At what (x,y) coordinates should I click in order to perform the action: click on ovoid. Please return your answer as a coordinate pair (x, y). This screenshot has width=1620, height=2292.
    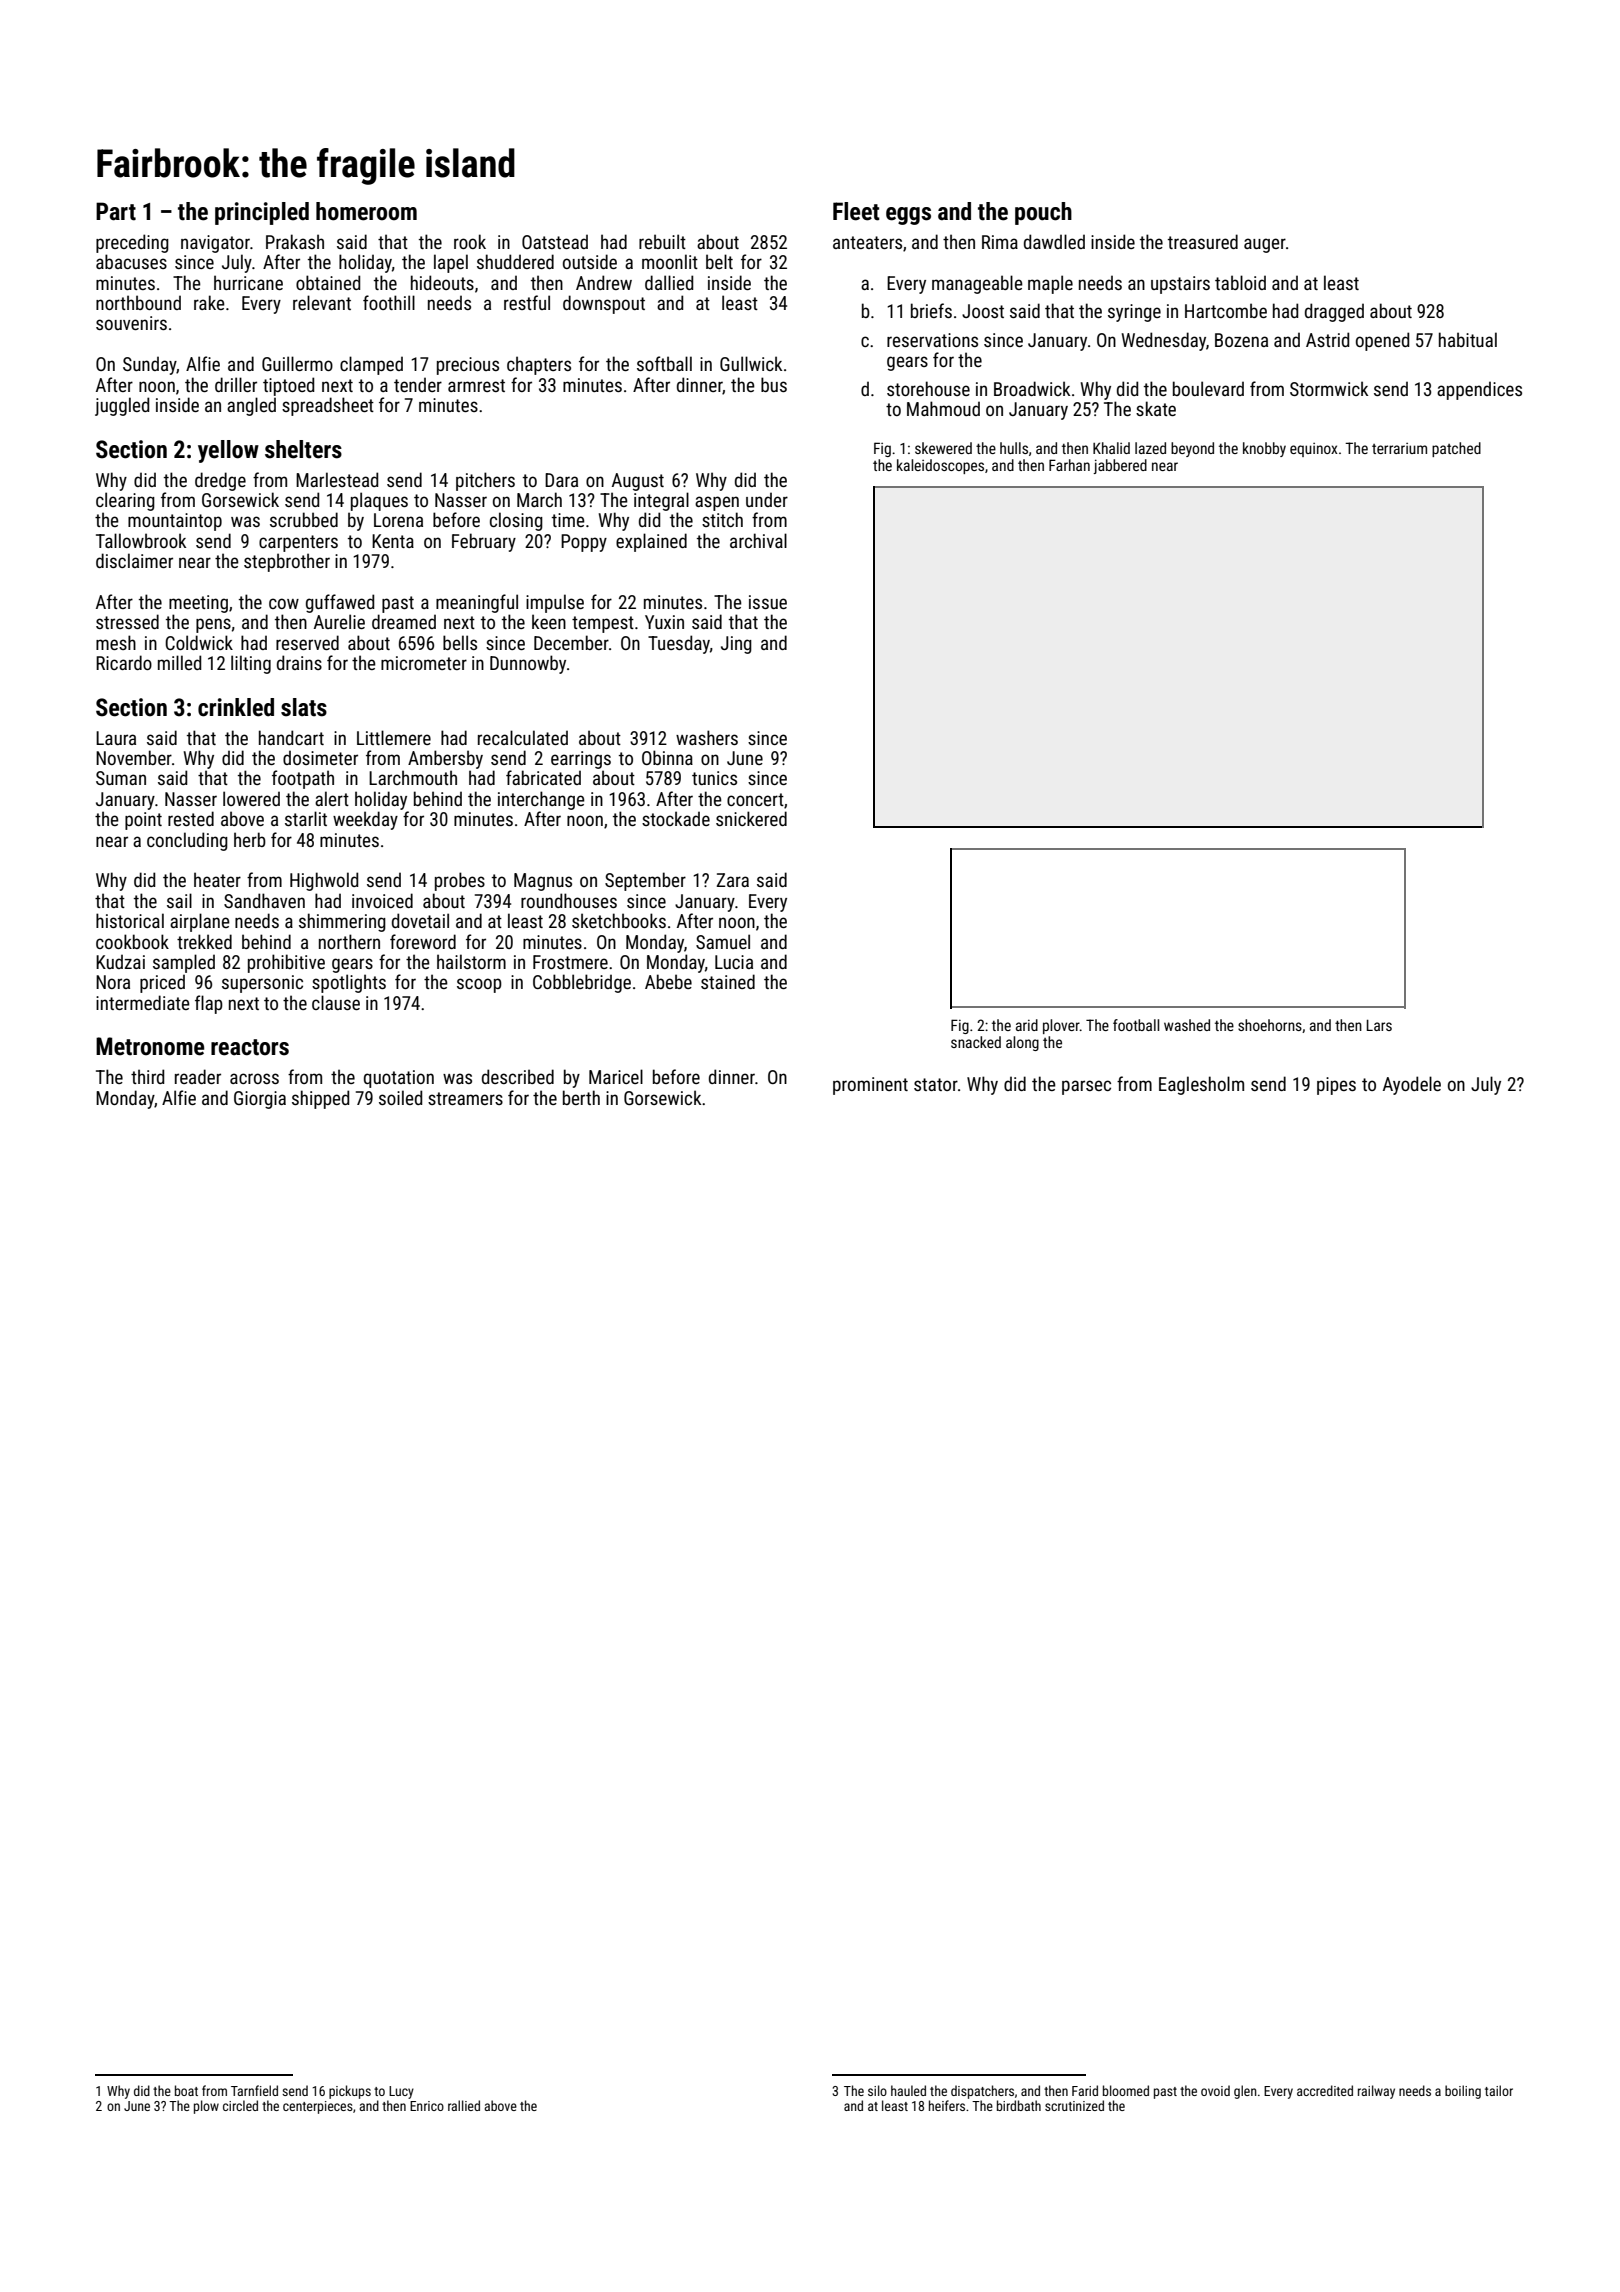
    Looking at the image, I should click on (1215, 2090).
